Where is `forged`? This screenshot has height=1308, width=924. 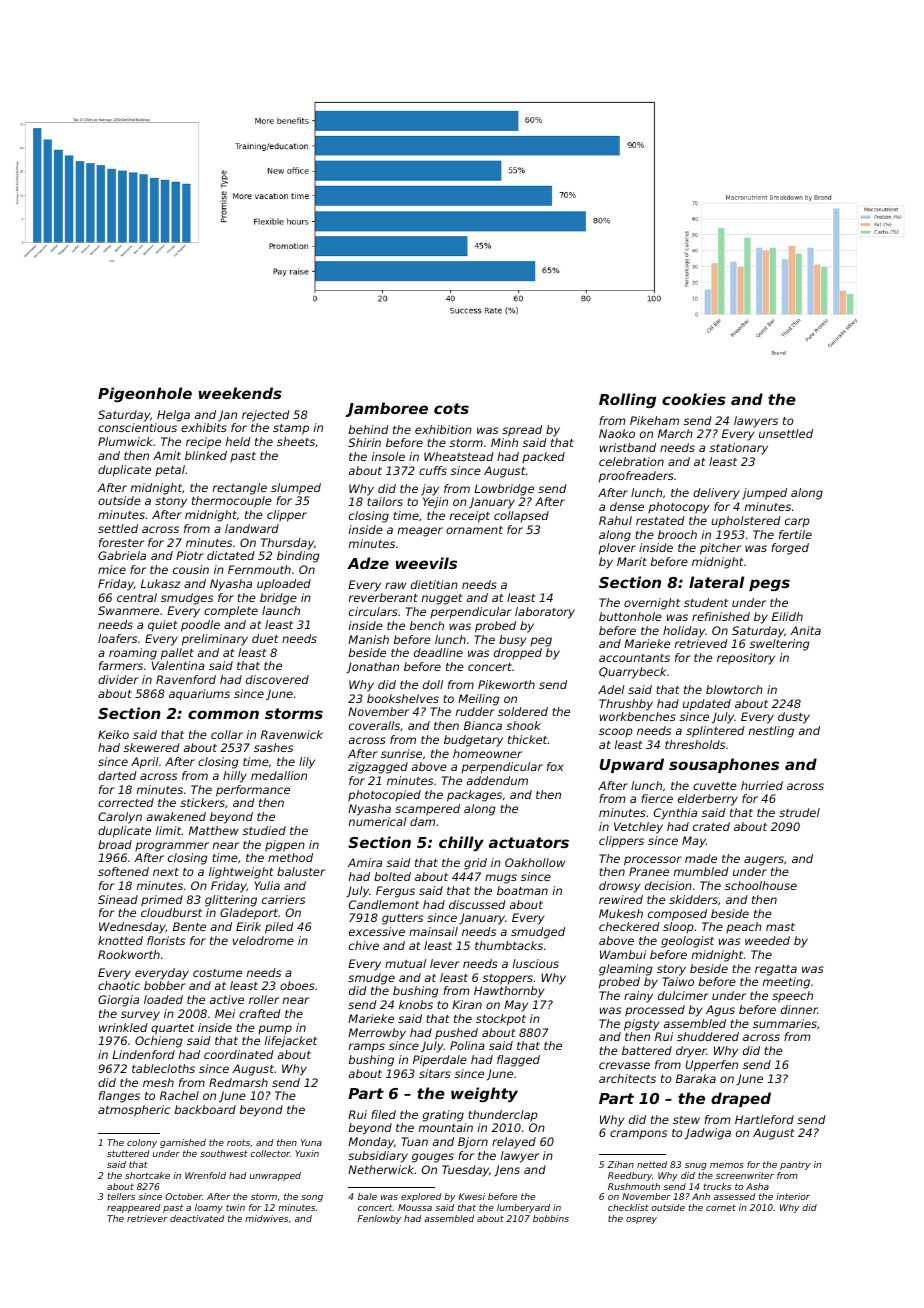
forged is located at coordinates (790, 549).
